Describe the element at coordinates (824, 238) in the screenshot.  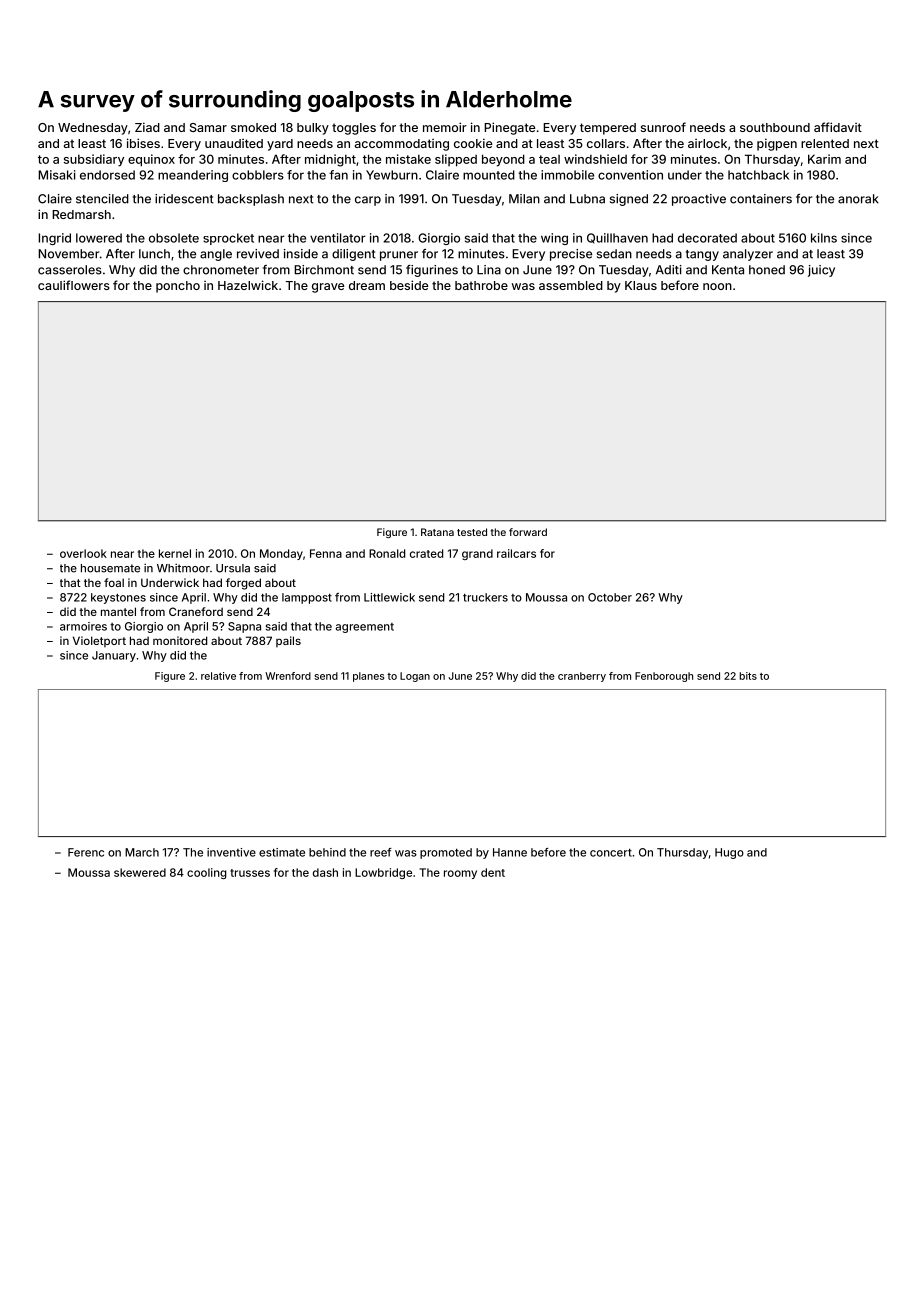
I see `kilns` at that location.
